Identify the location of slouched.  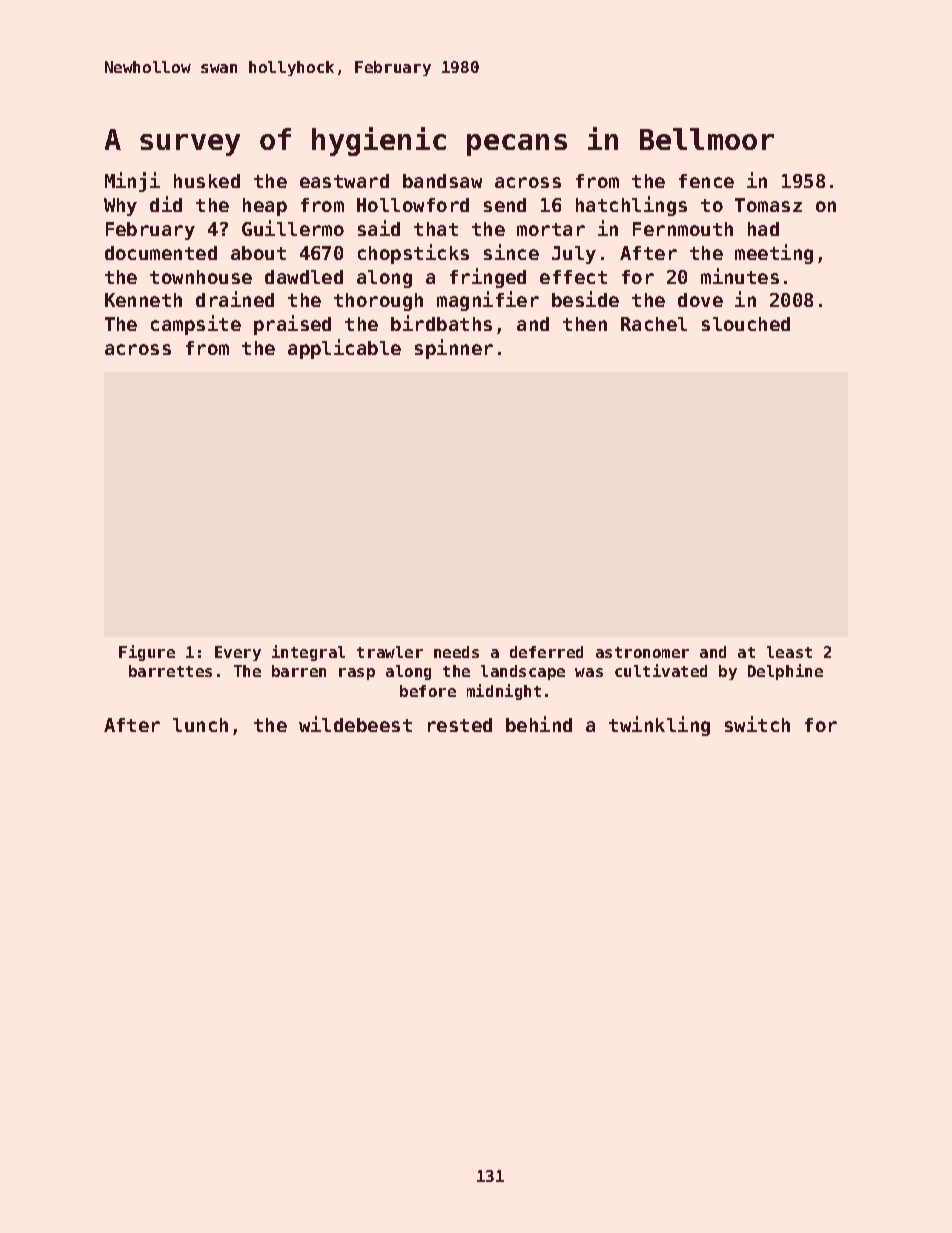
(746, 324).
